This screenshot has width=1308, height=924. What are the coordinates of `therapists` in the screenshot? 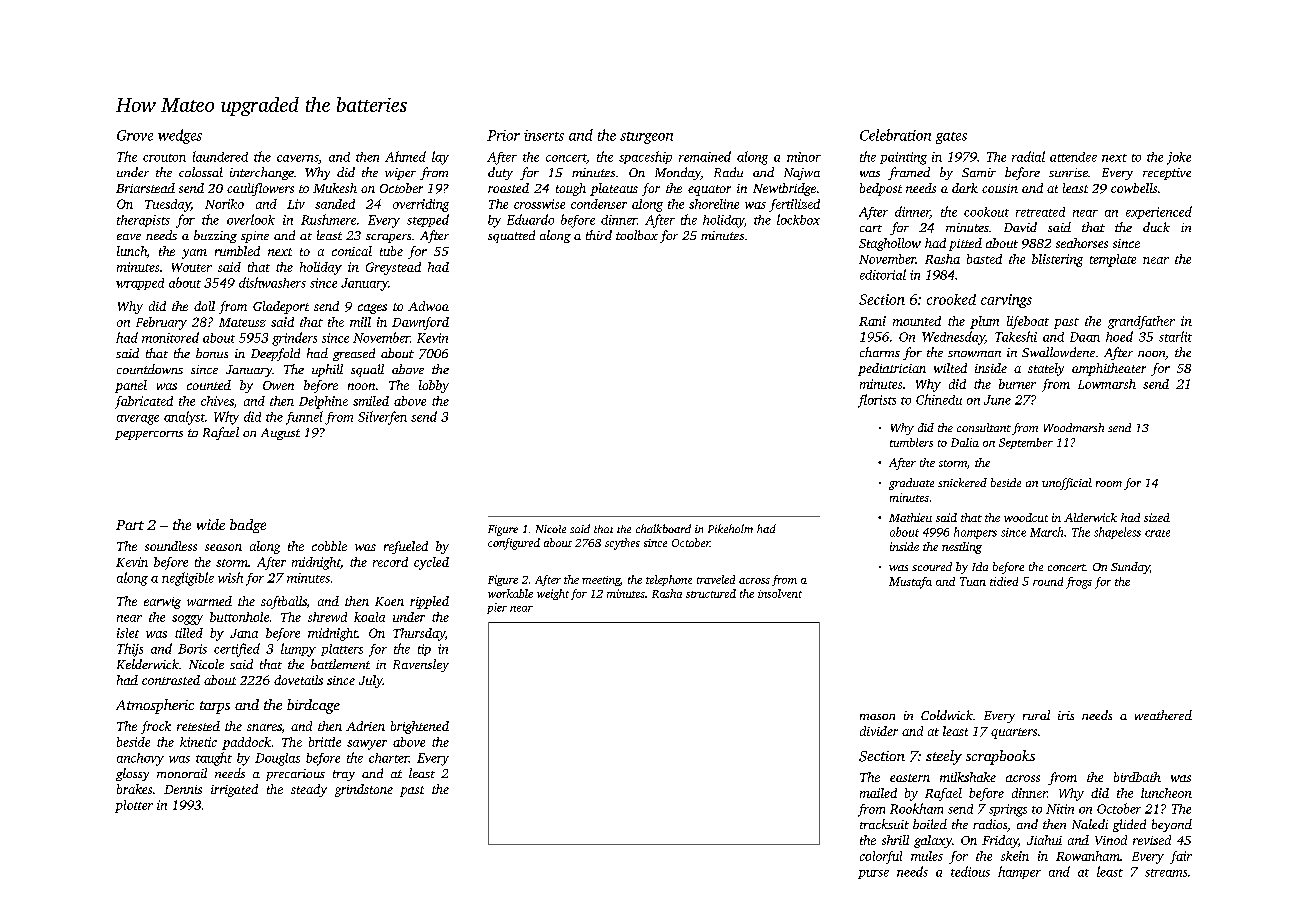 It's located at (143, 221).
